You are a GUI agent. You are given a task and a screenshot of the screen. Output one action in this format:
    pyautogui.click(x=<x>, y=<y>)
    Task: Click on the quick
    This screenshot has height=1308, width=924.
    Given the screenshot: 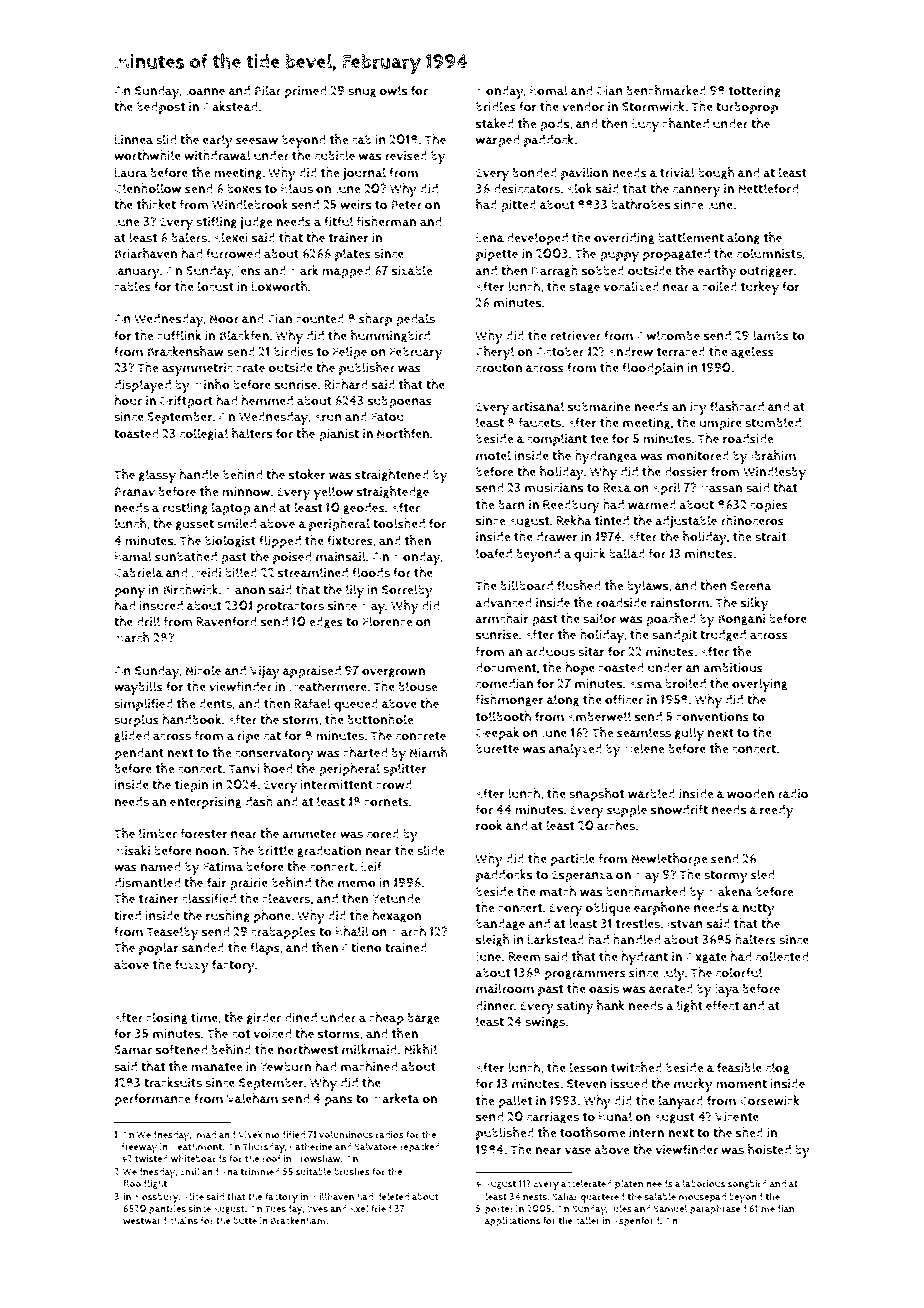 What is the action you would take?
    pyautogui.click(x=589, y=555)
